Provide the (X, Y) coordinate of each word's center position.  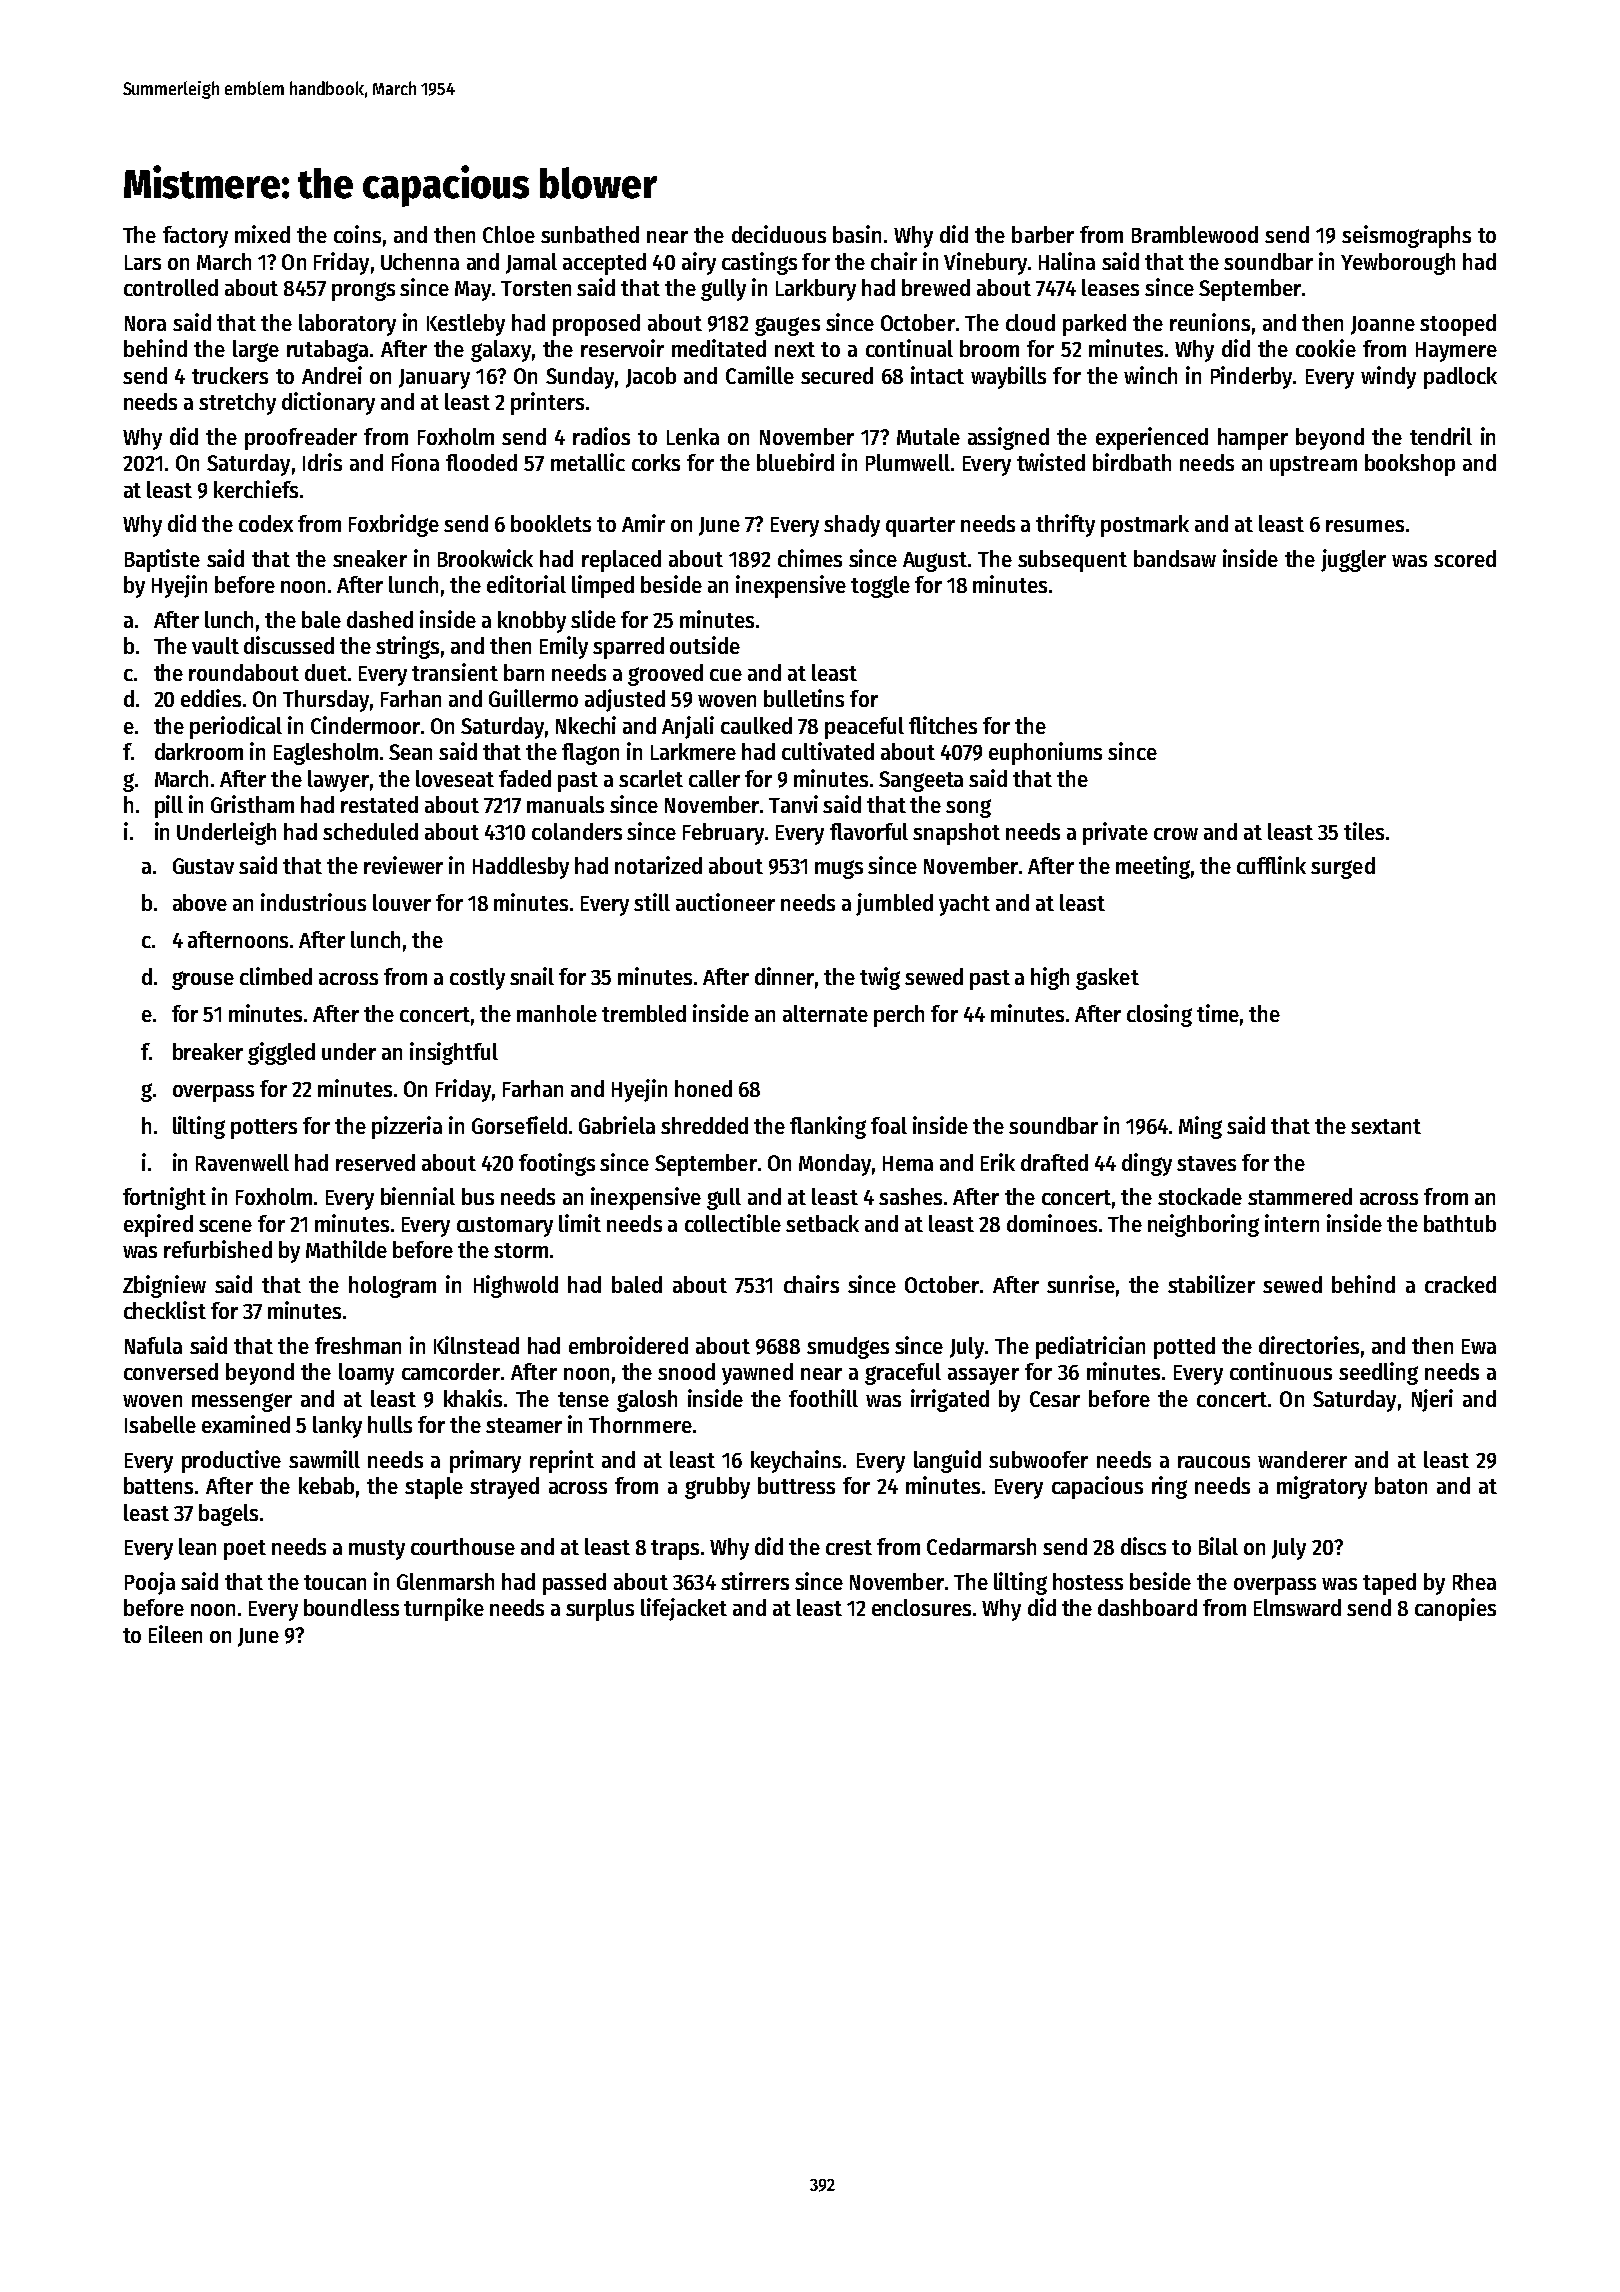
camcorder (451, 1371)
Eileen (175, 1634)
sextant (1386, 1126)
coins (357, 234)
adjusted (625, 700)
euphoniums (1045, 753)
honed (703, 1088)
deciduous (779, 234)
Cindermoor (365, 725)
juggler (1353, 560)
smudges (848, 1348)
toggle (880, 587)
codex (266, 523)
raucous (1214, 1462)
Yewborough (1398, 264)
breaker (208, 1051)
